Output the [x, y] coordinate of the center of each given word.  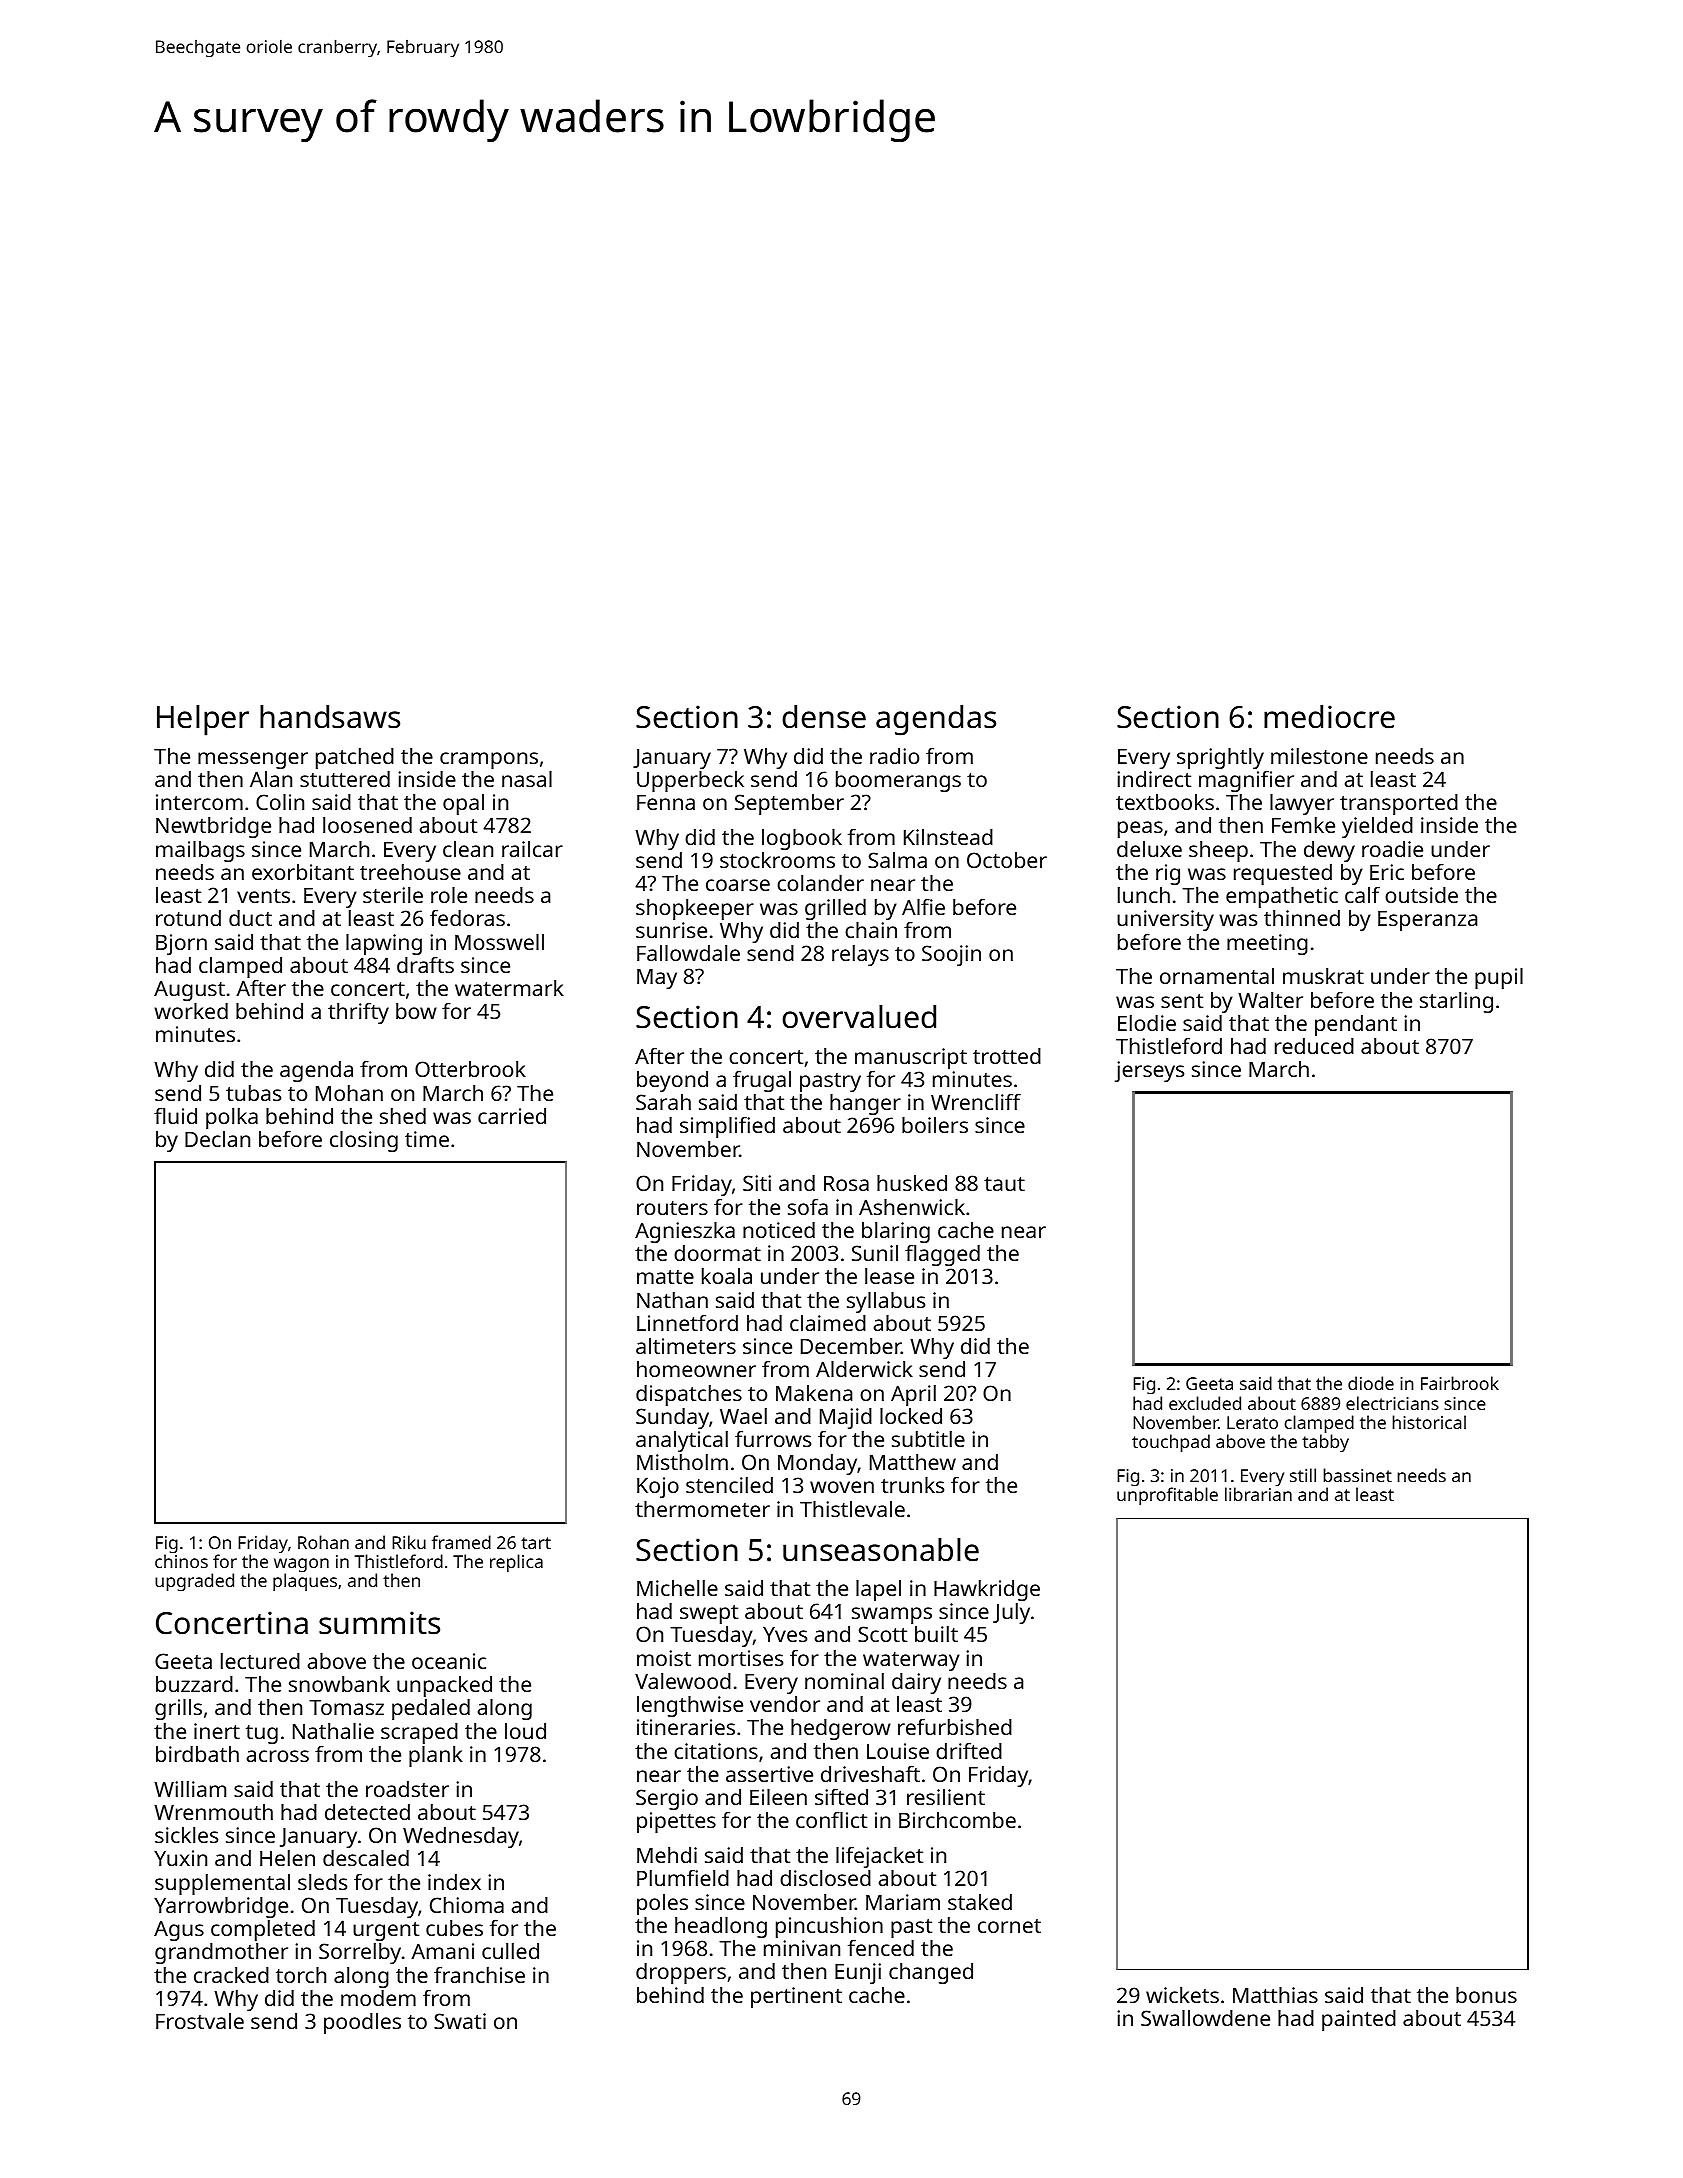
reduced [1314, 1046]
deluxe [1149, 849]
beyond [672, 1081]
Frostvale [200, 2021]
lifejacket [879, 1857]
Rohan [323, 1542]
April [913, 1395]
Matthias [1275, 1995]
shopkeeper [695, 909]
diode [1371, 1383]
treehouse [410, 872]
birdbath [197, 1754]
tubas [253, 1093]
